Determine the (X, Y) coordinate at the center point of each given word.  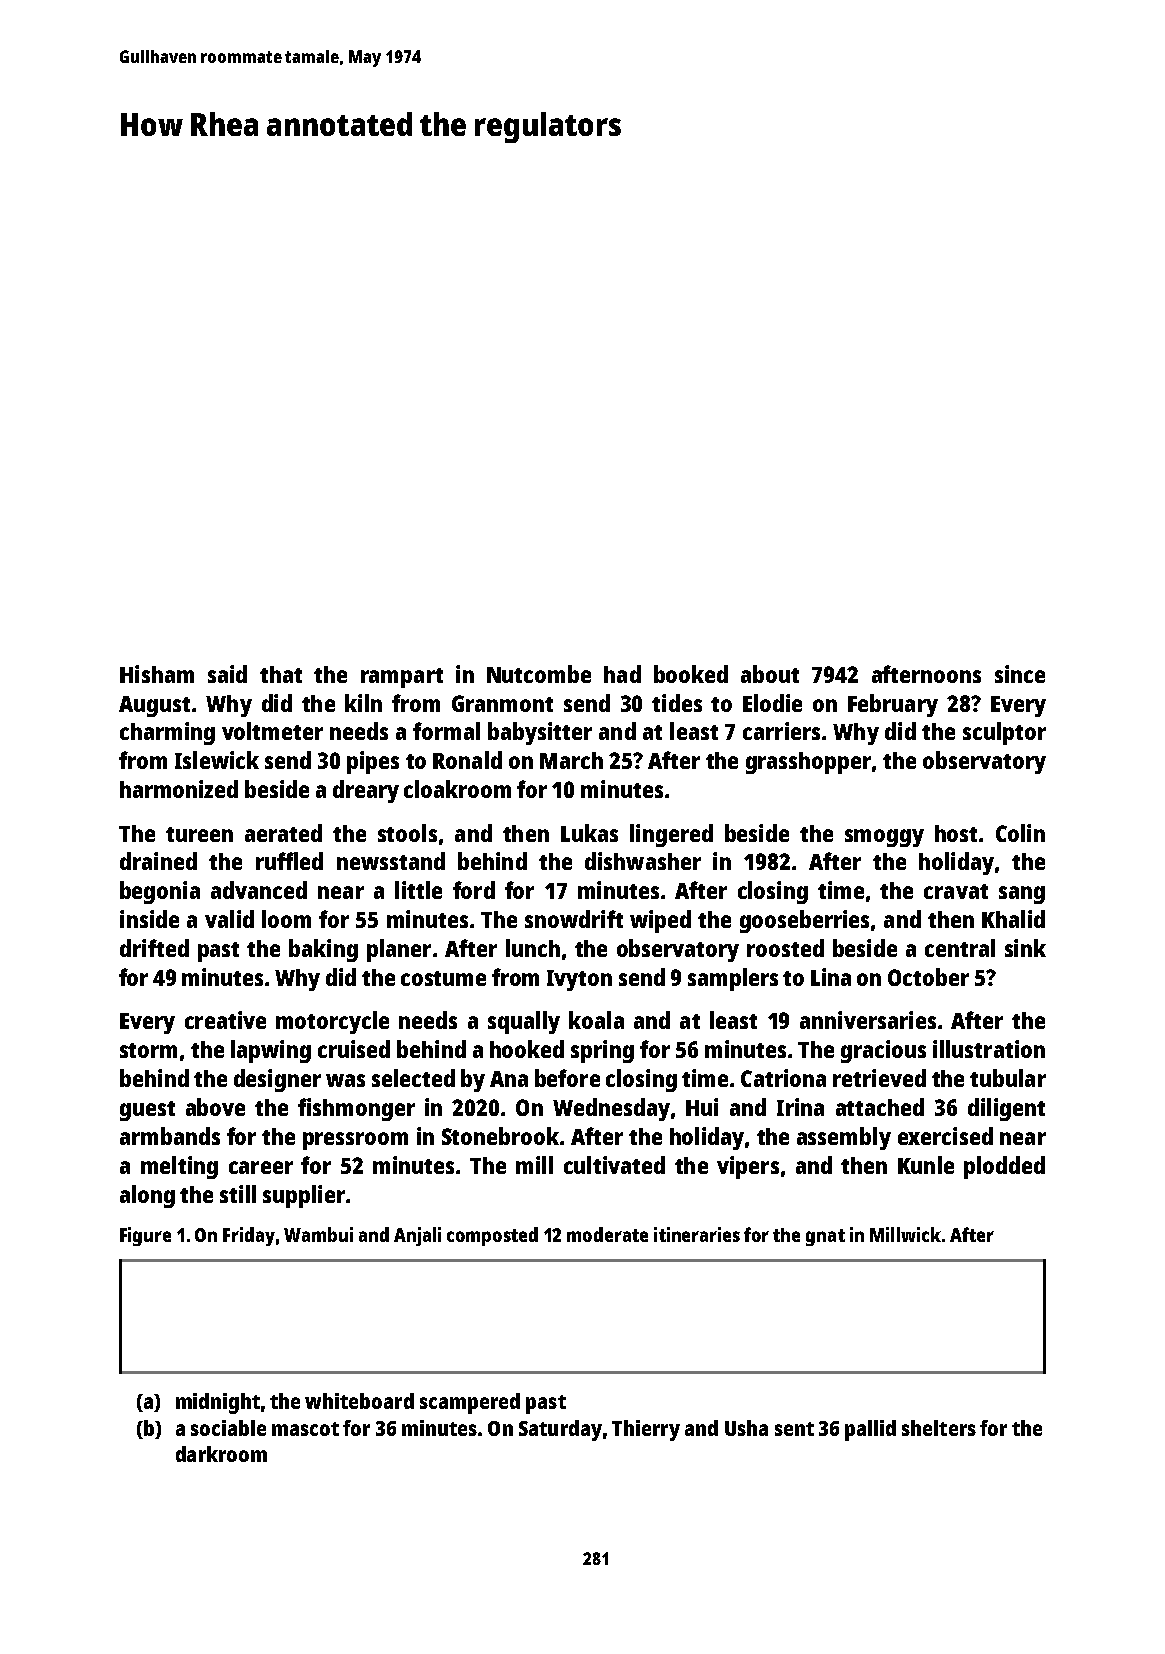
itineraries (697, 1234)
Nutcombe (539, 674)
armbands (170, 1136)
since (1020, 674)
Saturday (560, 1430)
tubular (1008, 1078)
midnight (218, 1403)
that (281, 674)
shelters (939, 1428)
